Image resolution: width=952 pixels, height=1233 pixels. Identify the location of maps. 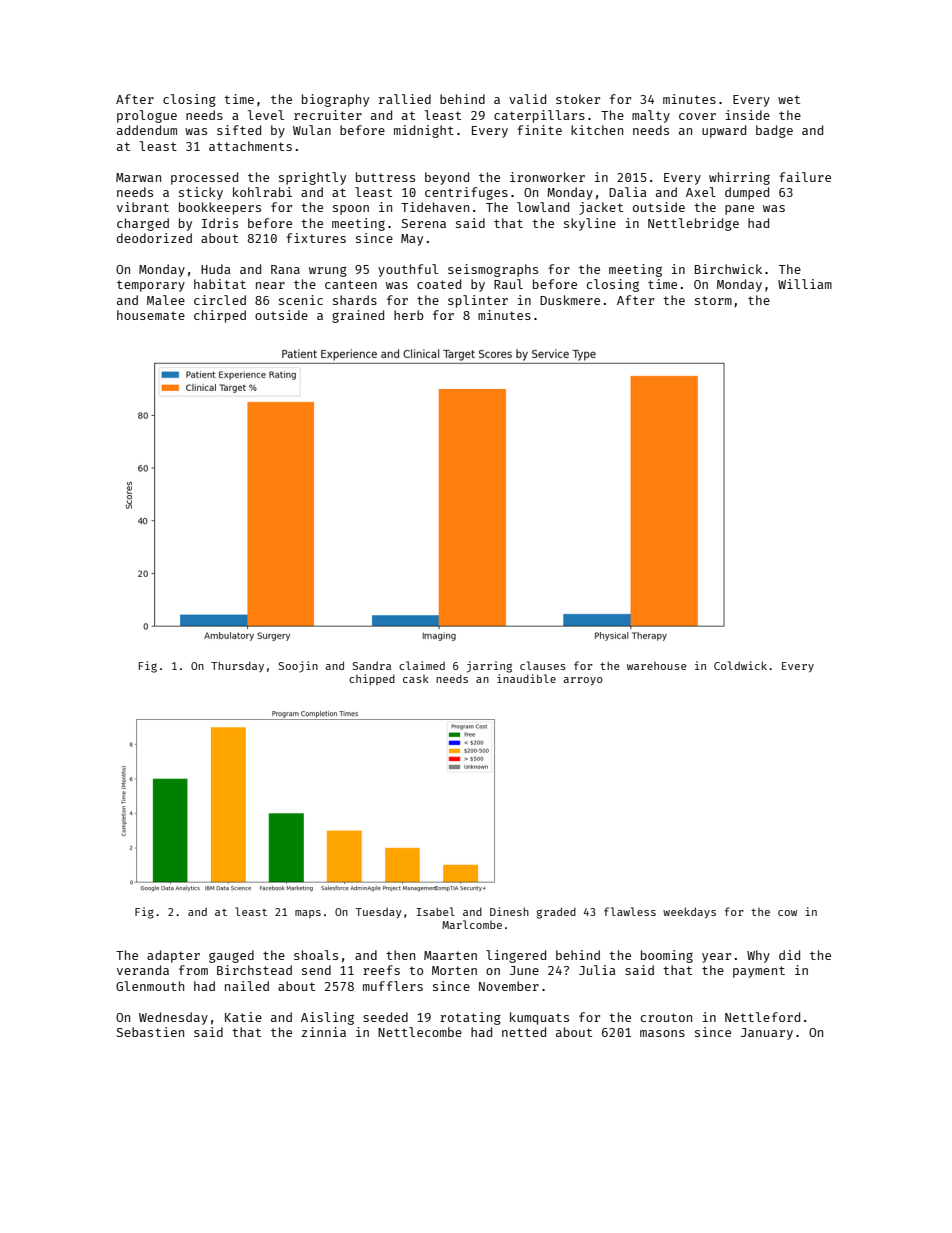
(308, 914).
